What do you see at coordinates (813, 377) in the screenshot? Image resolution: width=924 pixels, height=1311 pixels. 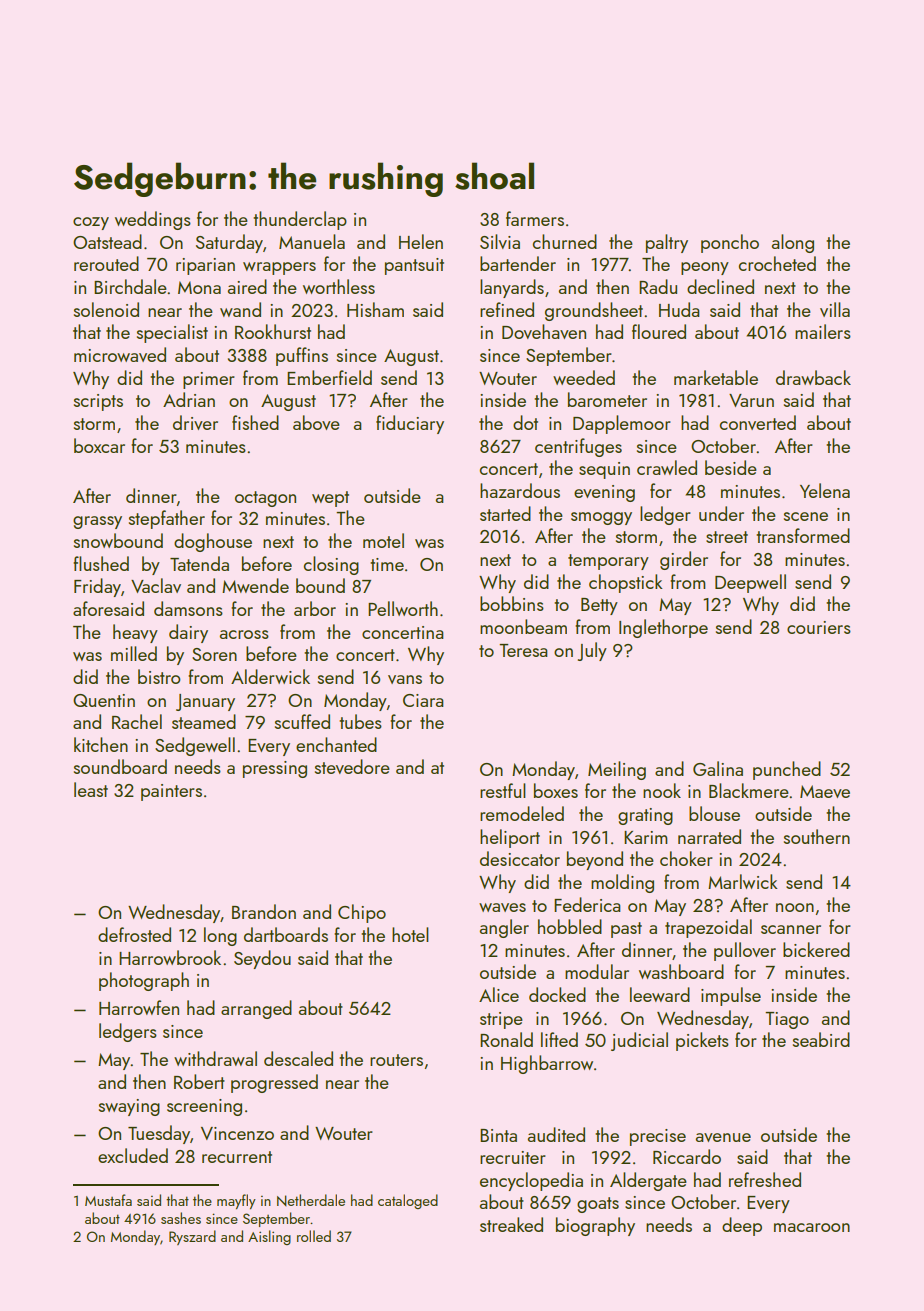 I see `drawback` at bounding box center [813, 377].
